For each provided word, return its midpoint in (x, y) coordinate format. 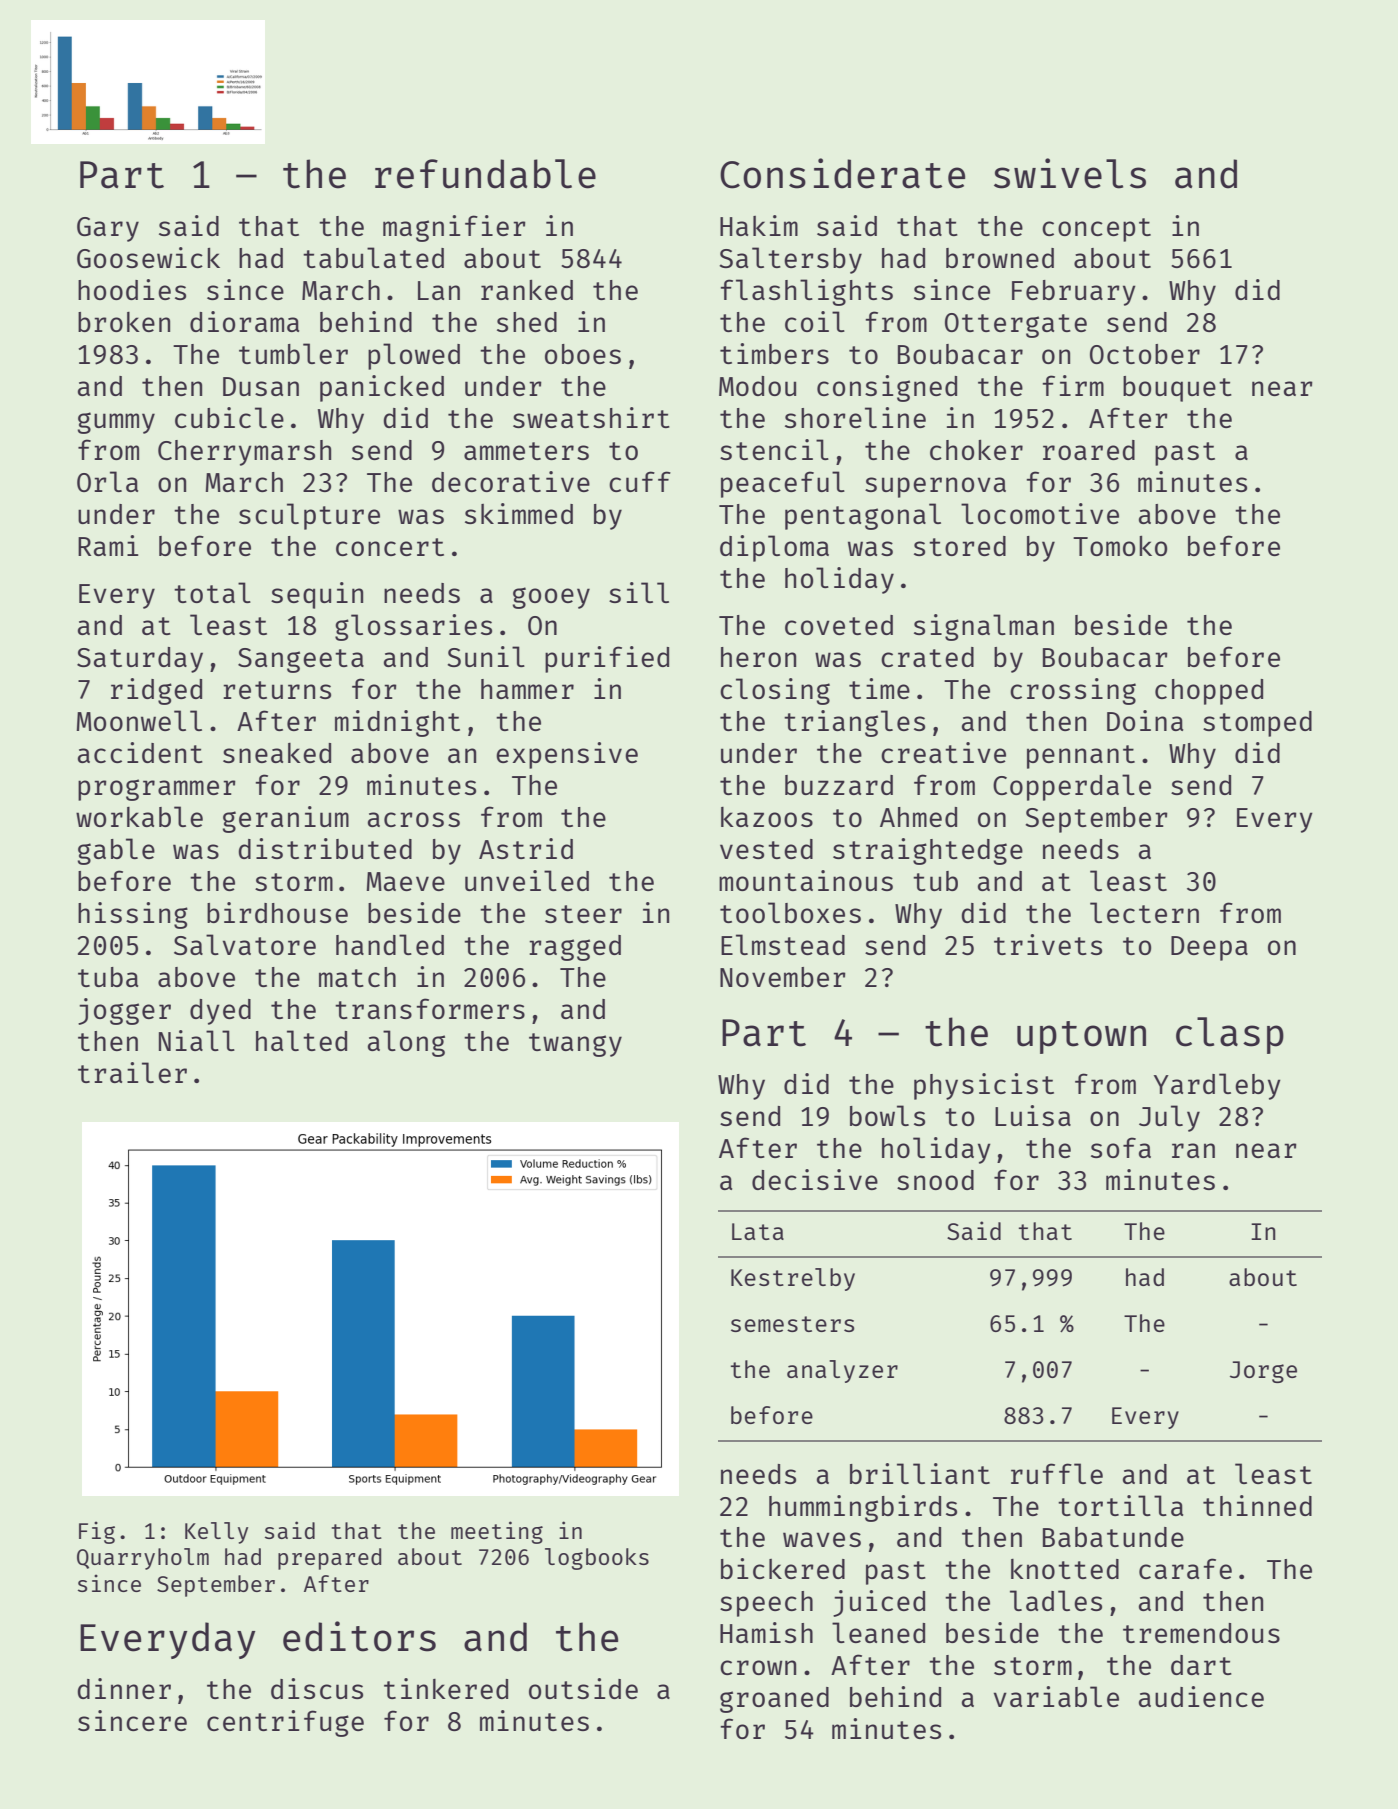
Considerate (842, 173)
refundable (485, 174)
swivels (1070, 173)
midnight (397, 723)
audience (1201, 1696)
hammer (527, 689)
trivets (1048, 944)
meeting (497, 1532)
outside (583, 1688)
